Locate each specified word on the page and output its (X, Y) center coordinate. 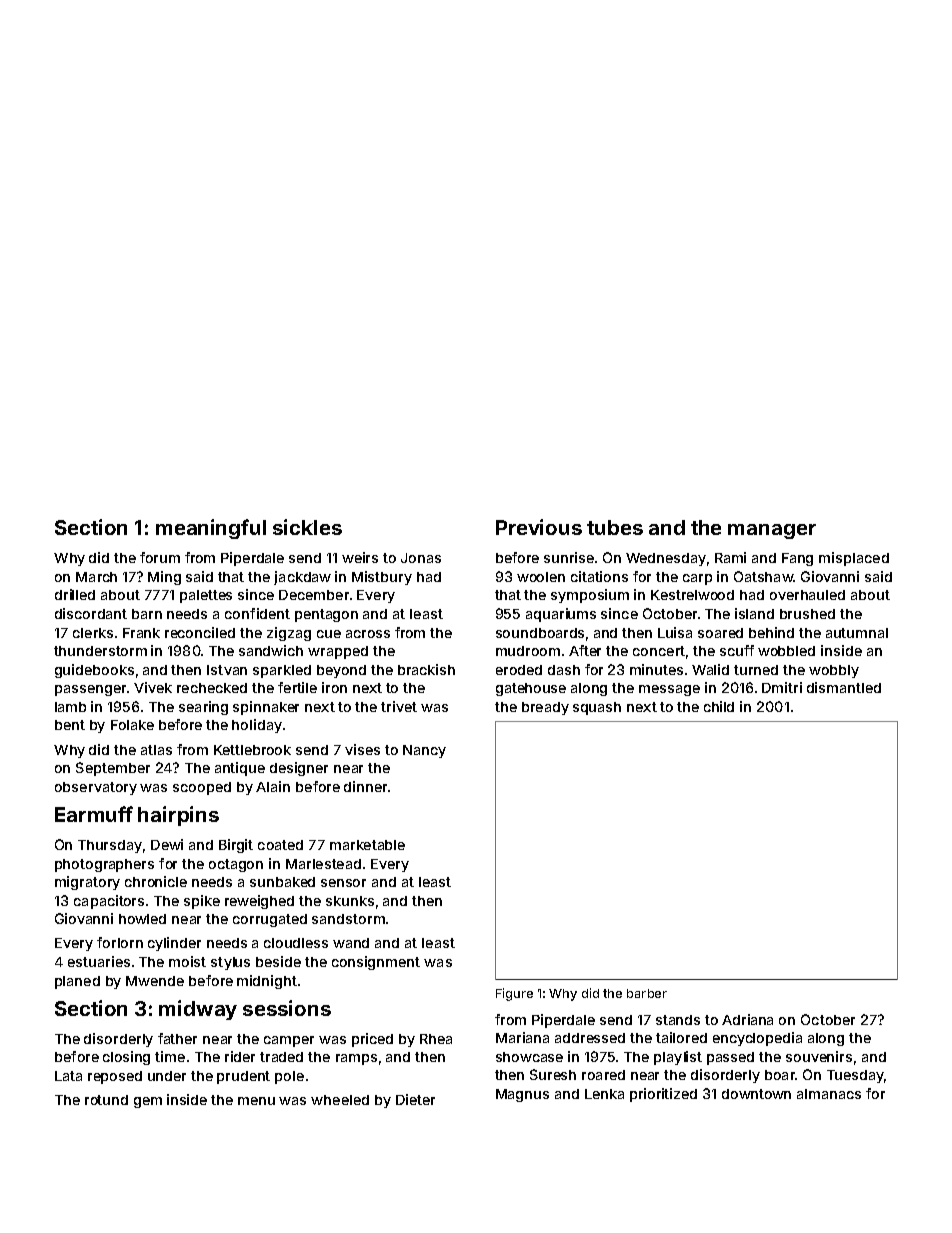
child (719, 706)
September (113, 769)
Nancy (424, 751)
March (96, 577)
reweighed (259, 902)
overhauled (807, 595)
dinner (365, 786)
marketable (367, 845)
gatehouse (531, 689)
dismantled (844, 687)
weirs (360, 557)
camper (289, 1041)
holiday (257, 726)
